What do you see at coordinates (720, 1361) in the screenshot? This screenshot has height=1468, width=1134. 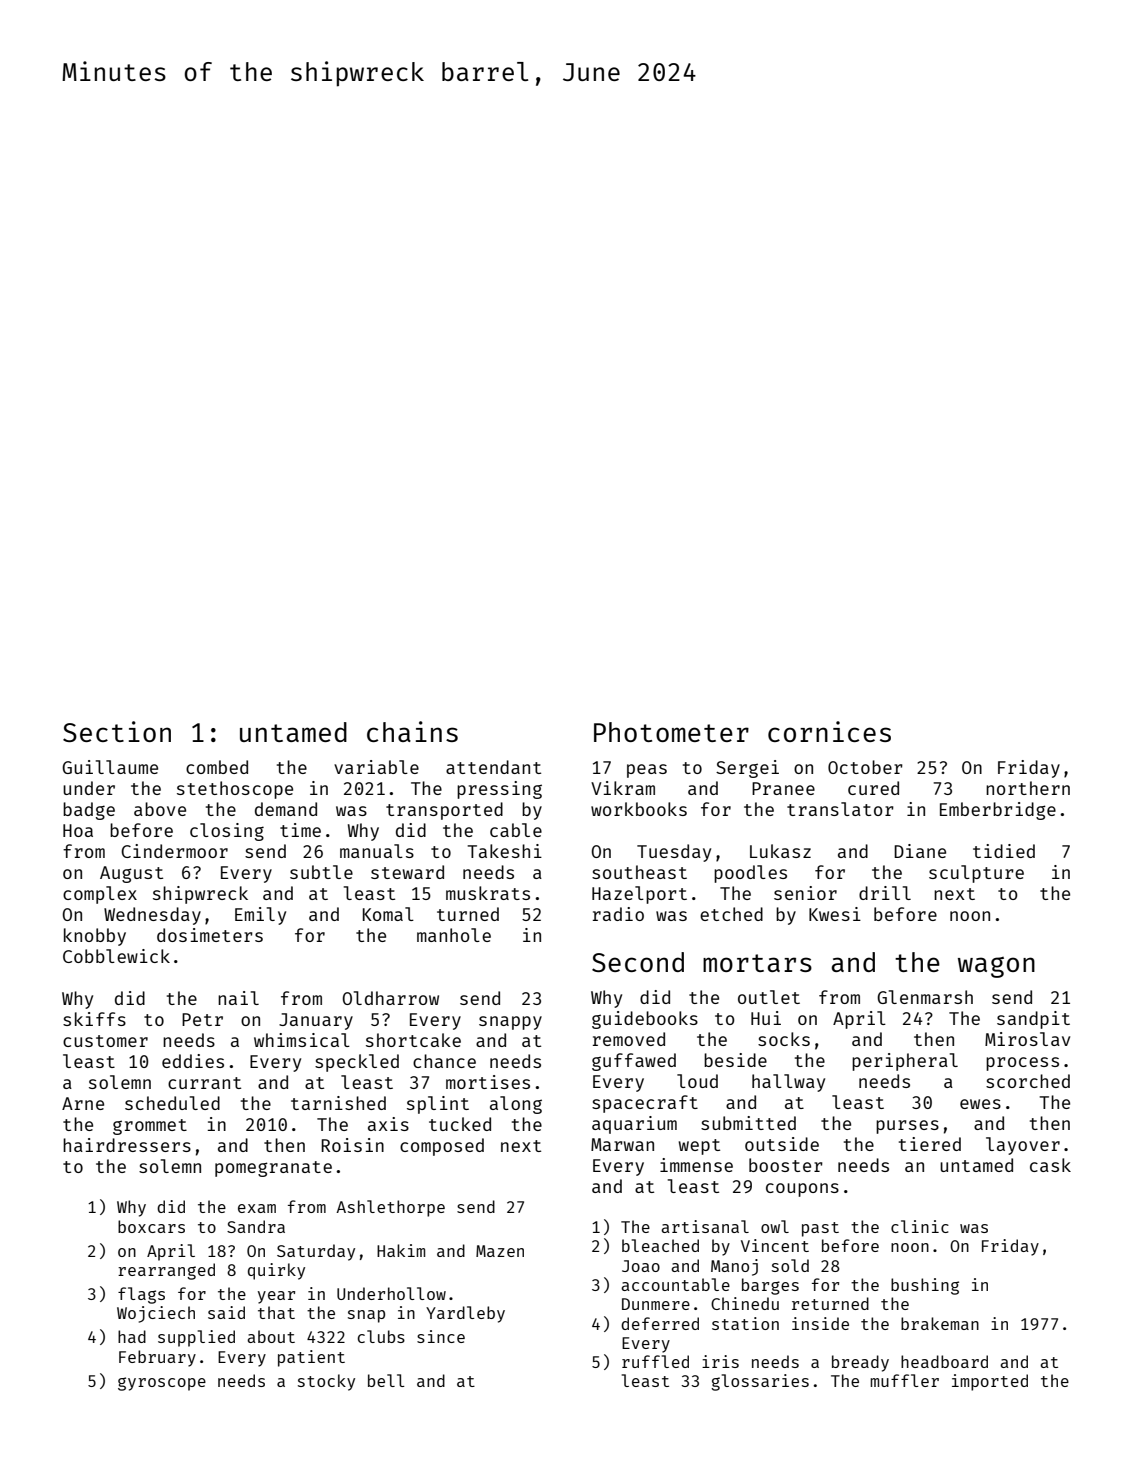 I see `iris` at bounding box center [720, 1361].
